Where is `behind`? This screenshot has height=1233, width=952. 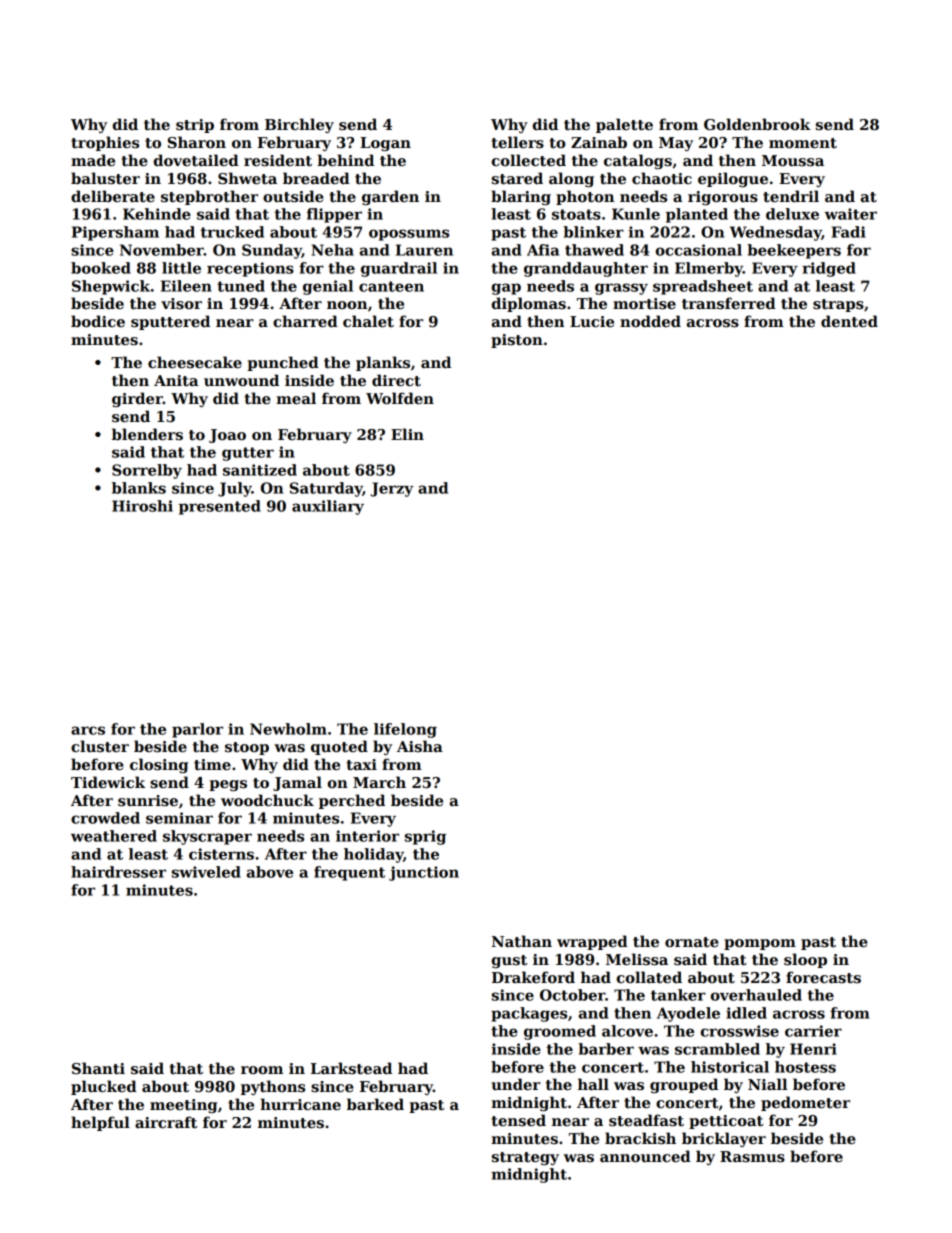 behind is located at coordinates (345, 160).
